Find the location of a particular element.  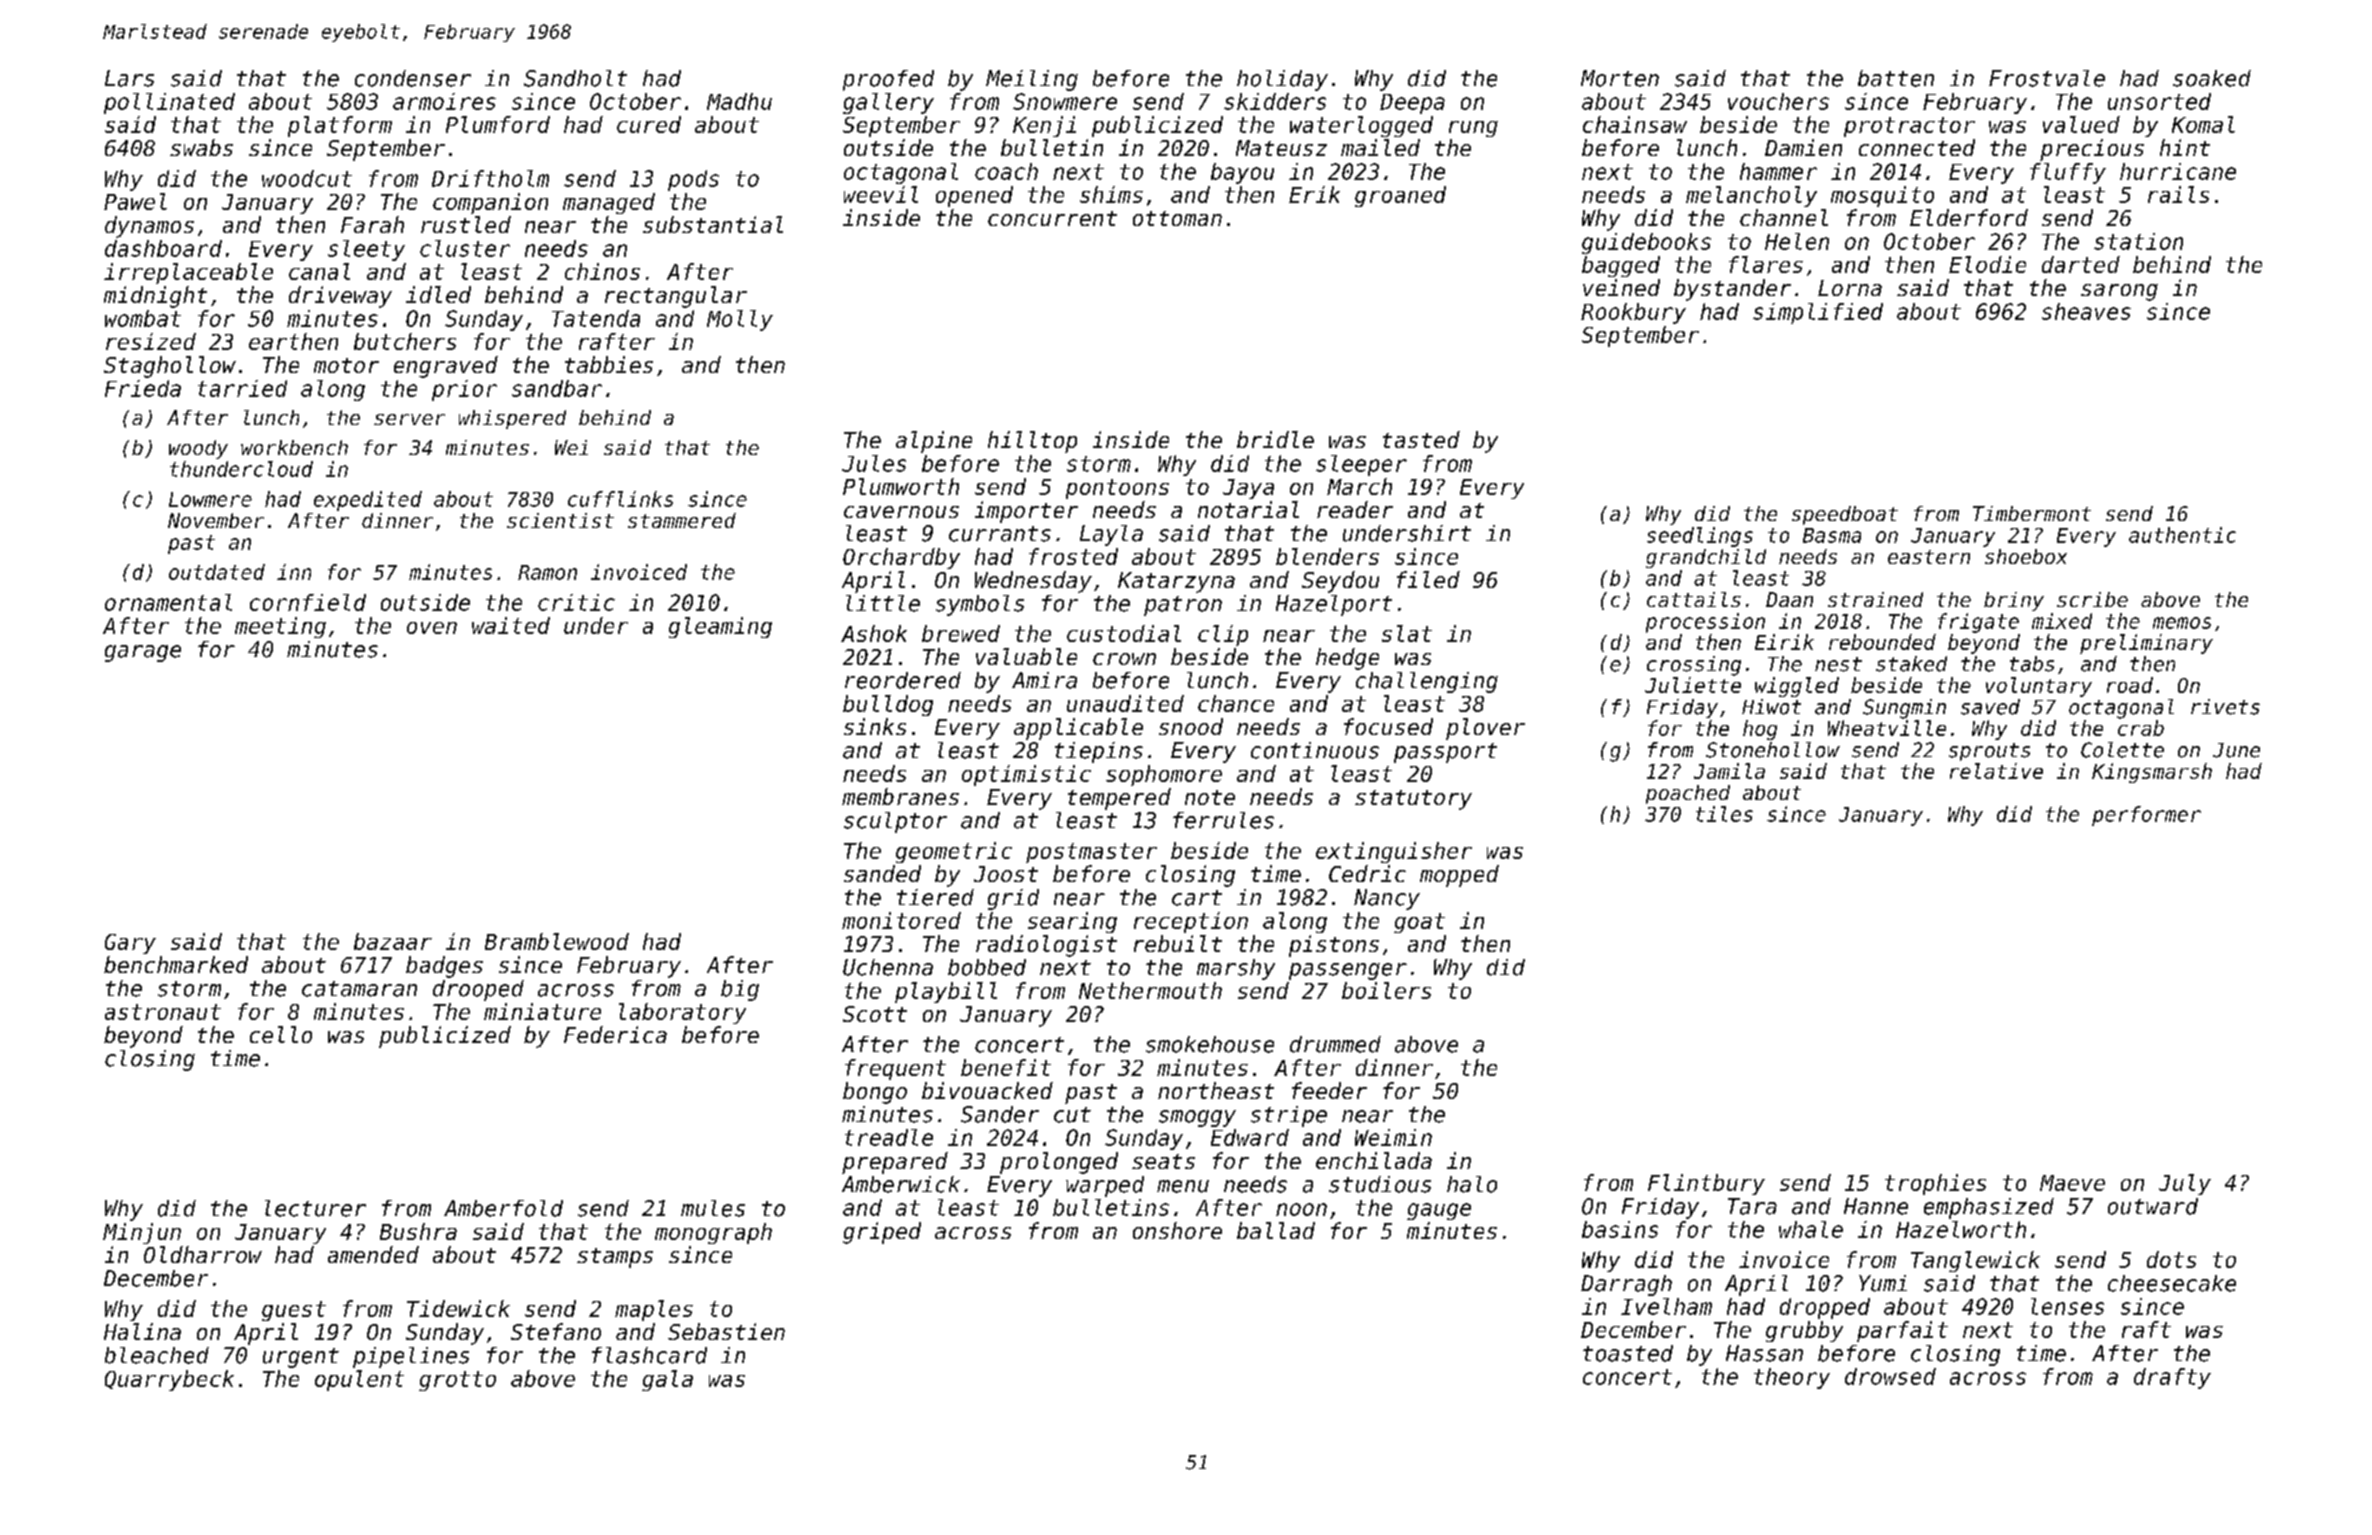

hint is located at coordinates (2185, 147).
